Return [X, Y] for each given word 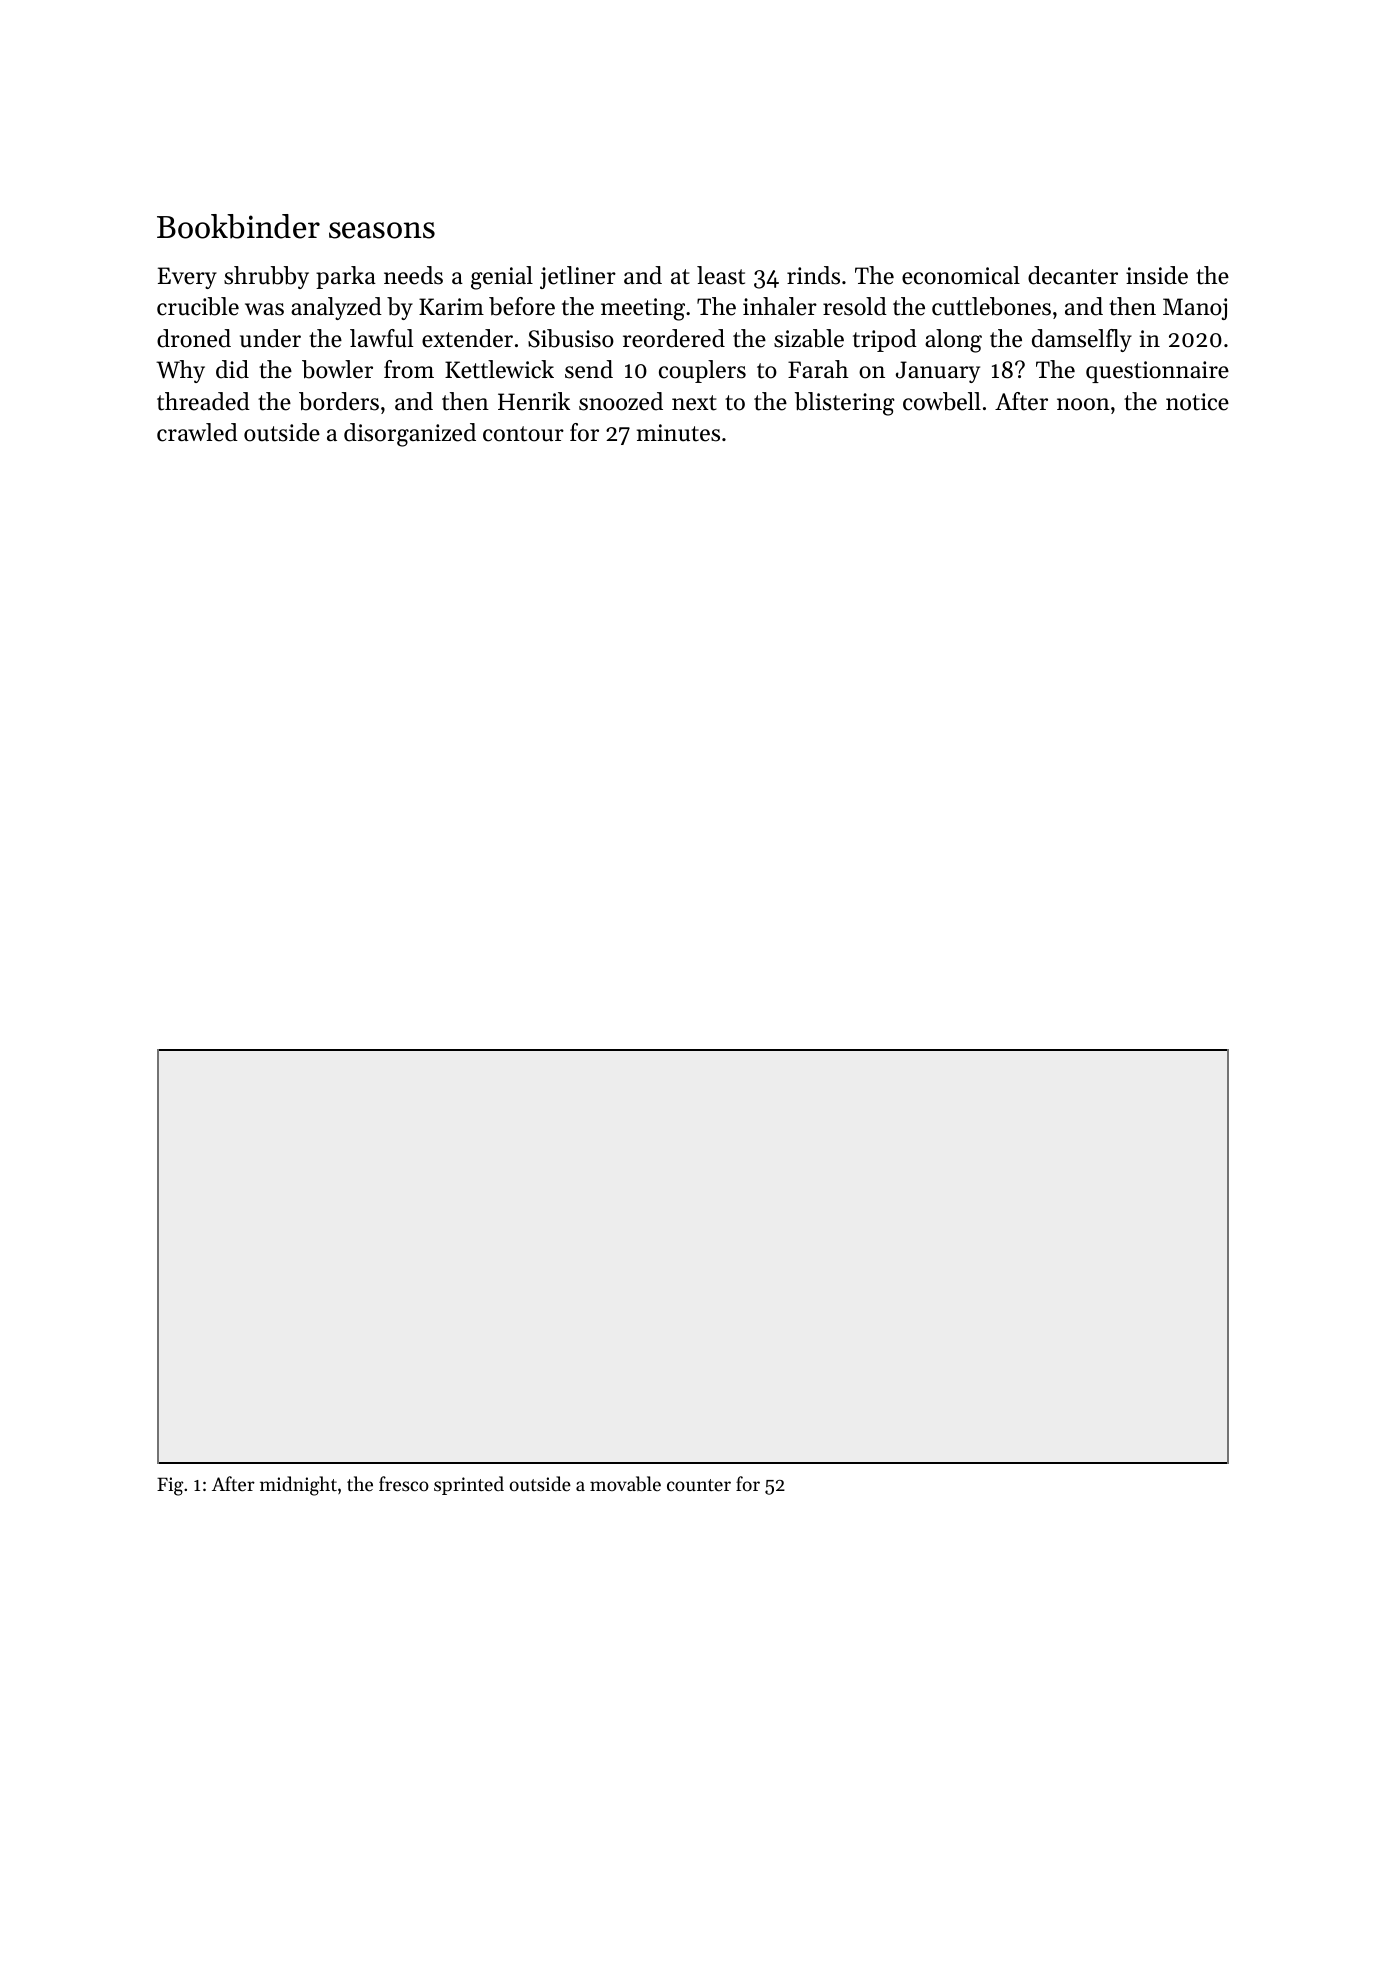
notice [1197, 402]
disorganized [410, 435]
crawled [197, 432]
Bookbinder [238, 226]
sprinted [469, 1485]
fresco [404, 1483]
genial [502, 278]
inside [1157, 275]
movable [625, 1484]
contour [523, 434]
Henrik [534, 401]
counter [699, 1485]
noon [1083, 404]
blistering [845, 404]
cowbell [942, 401]
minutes [678, 433]
